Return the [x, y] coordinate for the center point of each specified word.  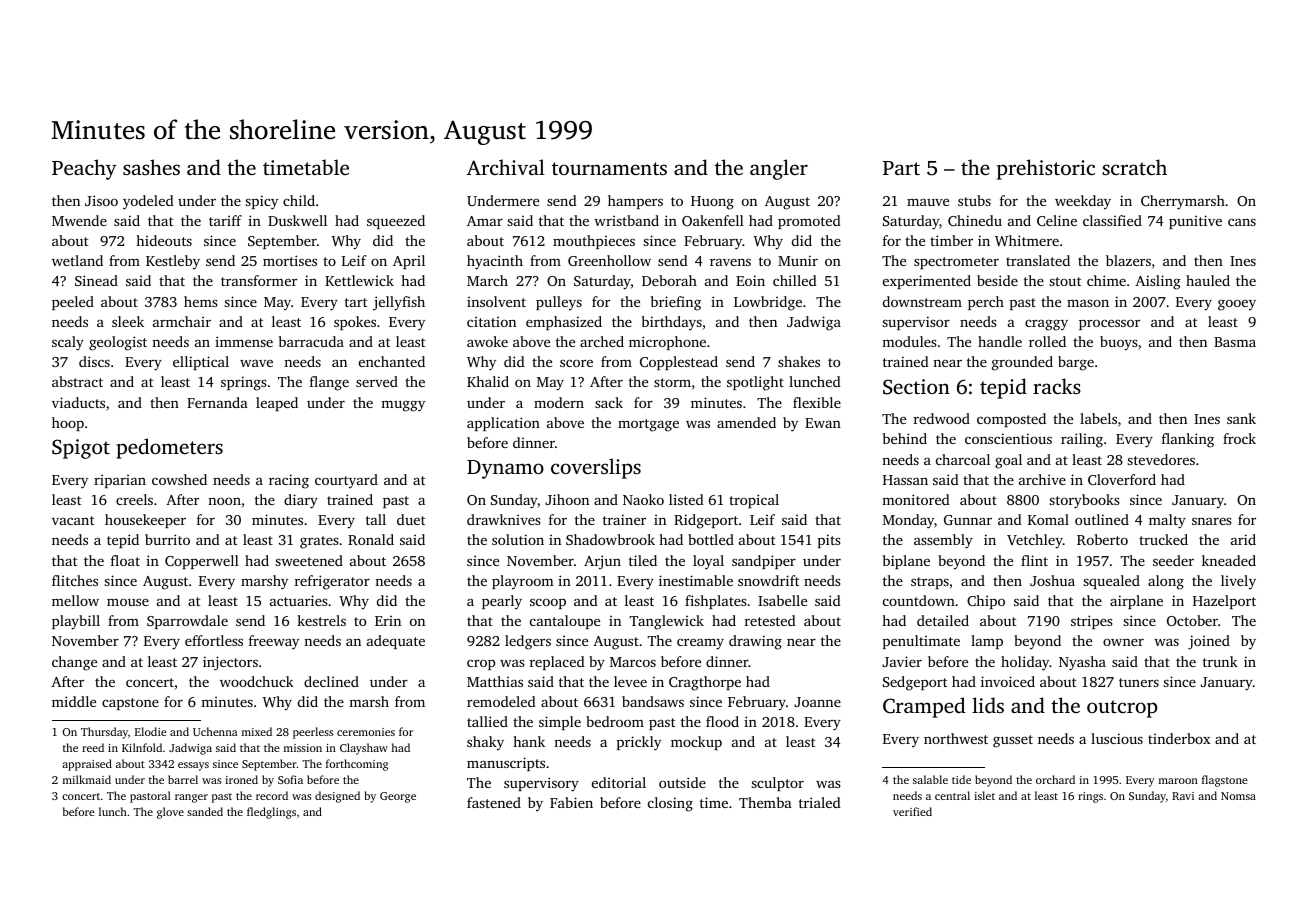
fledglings [271, 813]
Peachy [84, 169]
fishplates [716, 602]
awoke [487, 341]
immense [244, 341]
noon [224, 501]
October [1192, 620]
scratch [1134, 167]
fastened [494, 802]
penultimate [921, 642]
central [952, 795]
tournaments [609, 168]
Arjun [602, 562]
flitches [75, 580]
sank [1241, 418]
